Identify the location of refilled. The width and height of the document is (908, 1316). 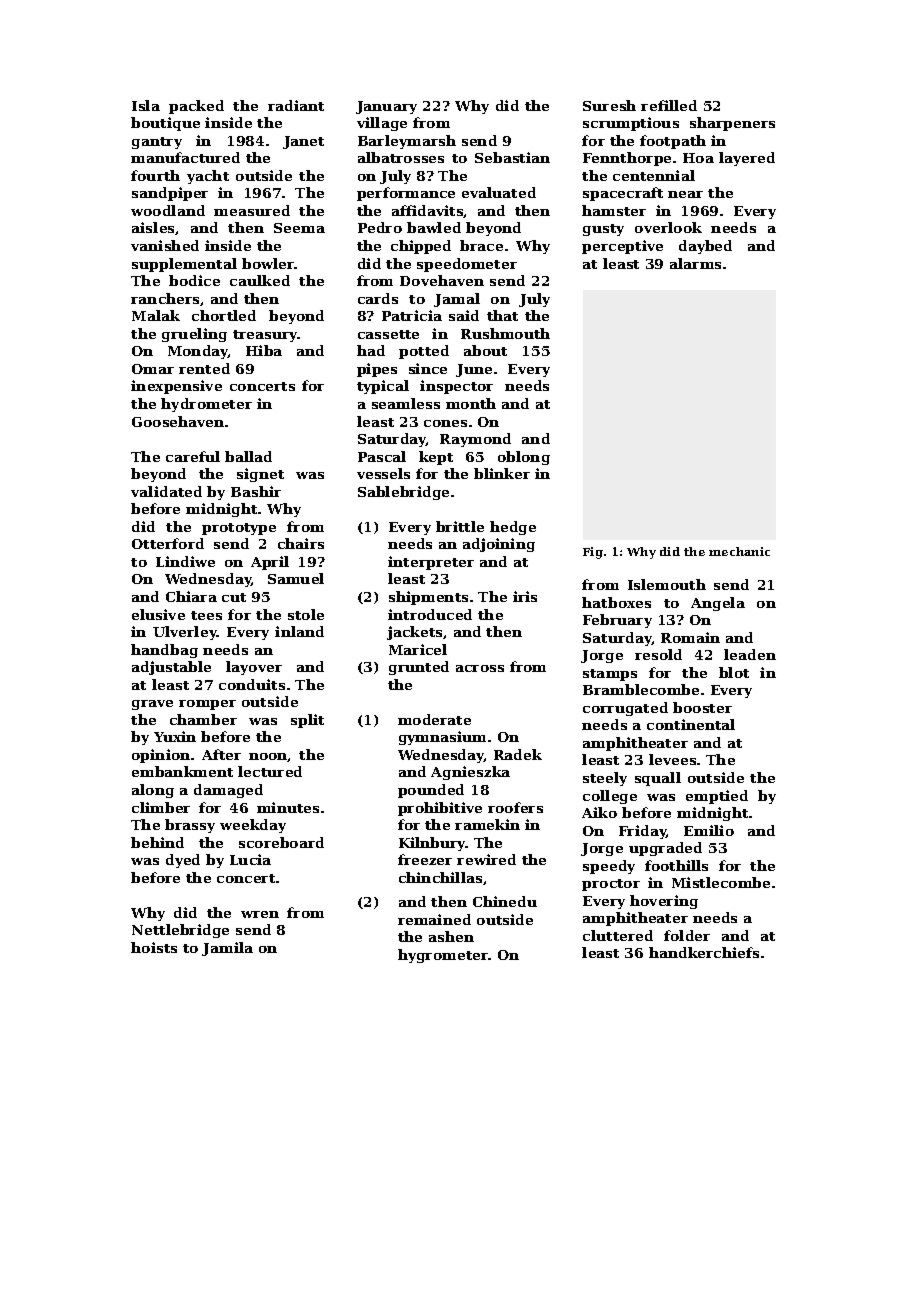
(669, 105).
